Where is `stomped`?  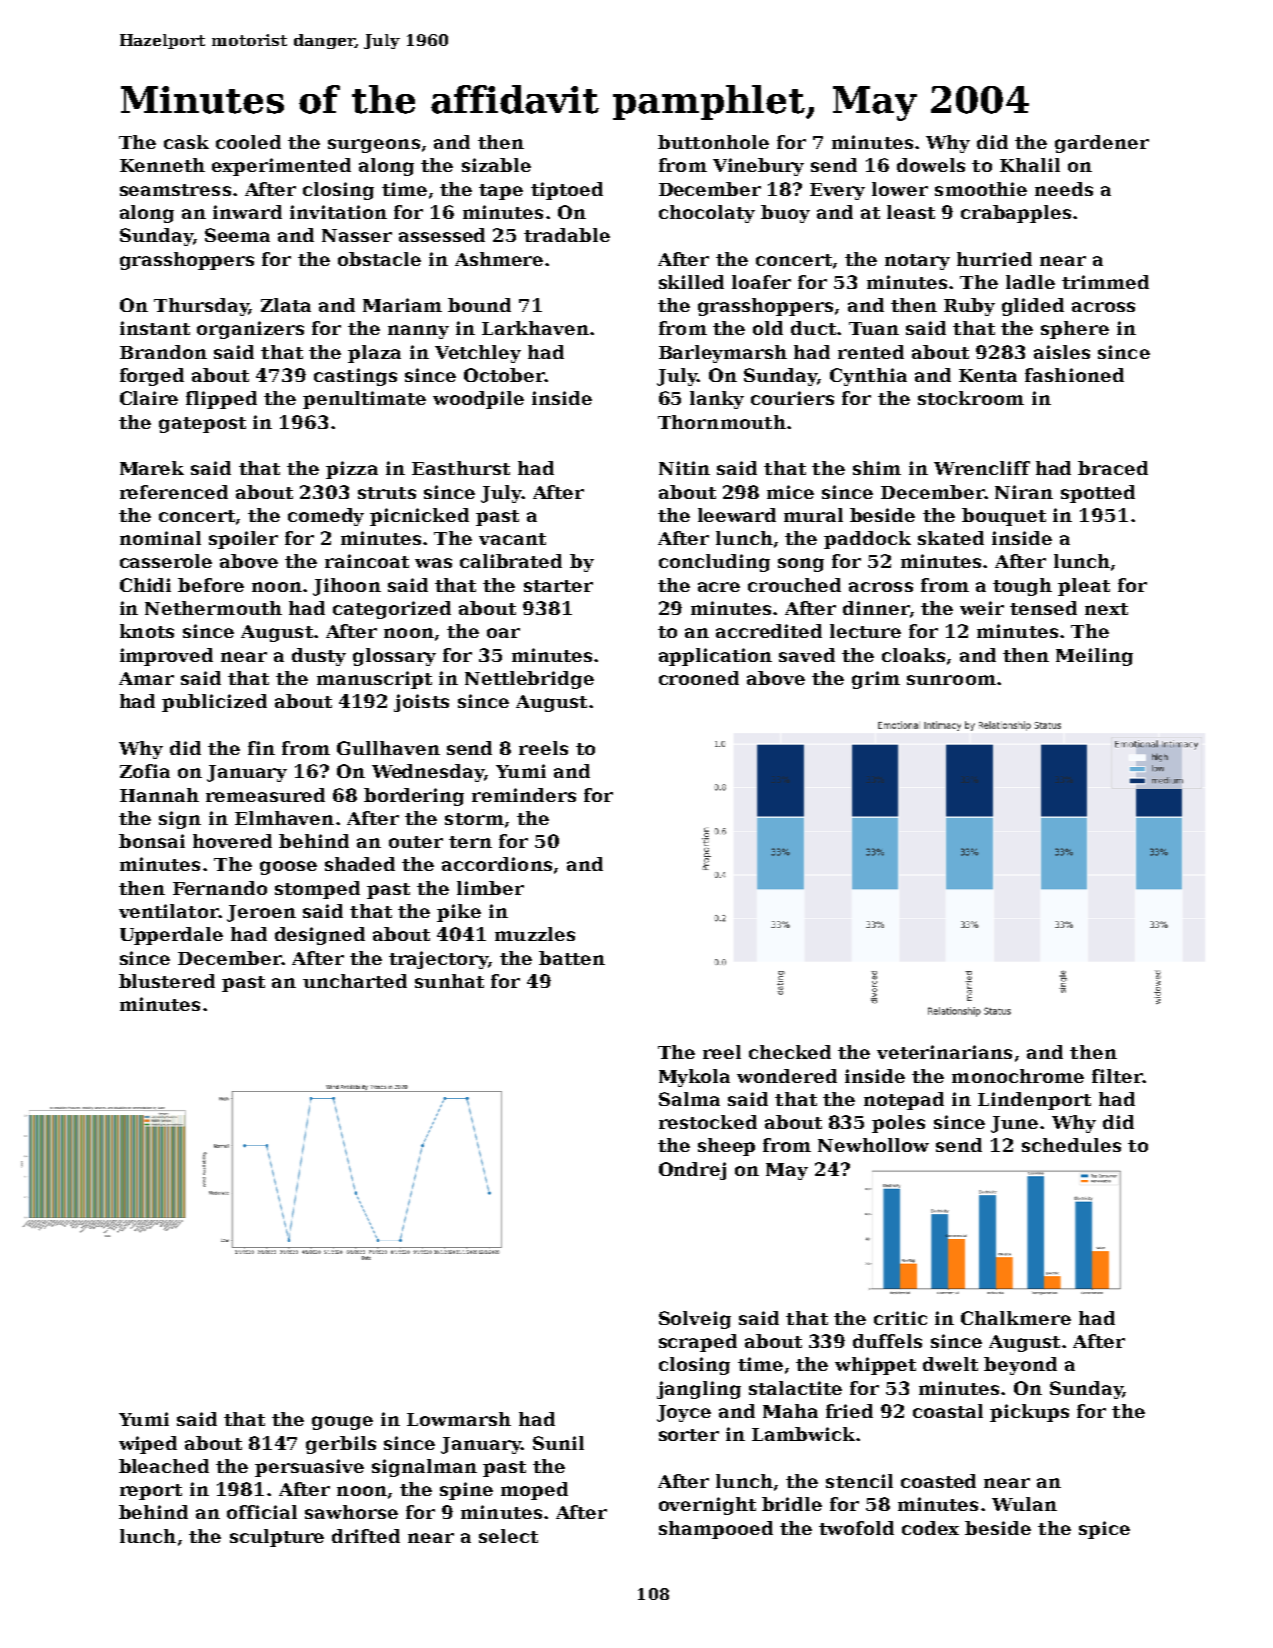 stomped is located at coordinates (317, 890).
